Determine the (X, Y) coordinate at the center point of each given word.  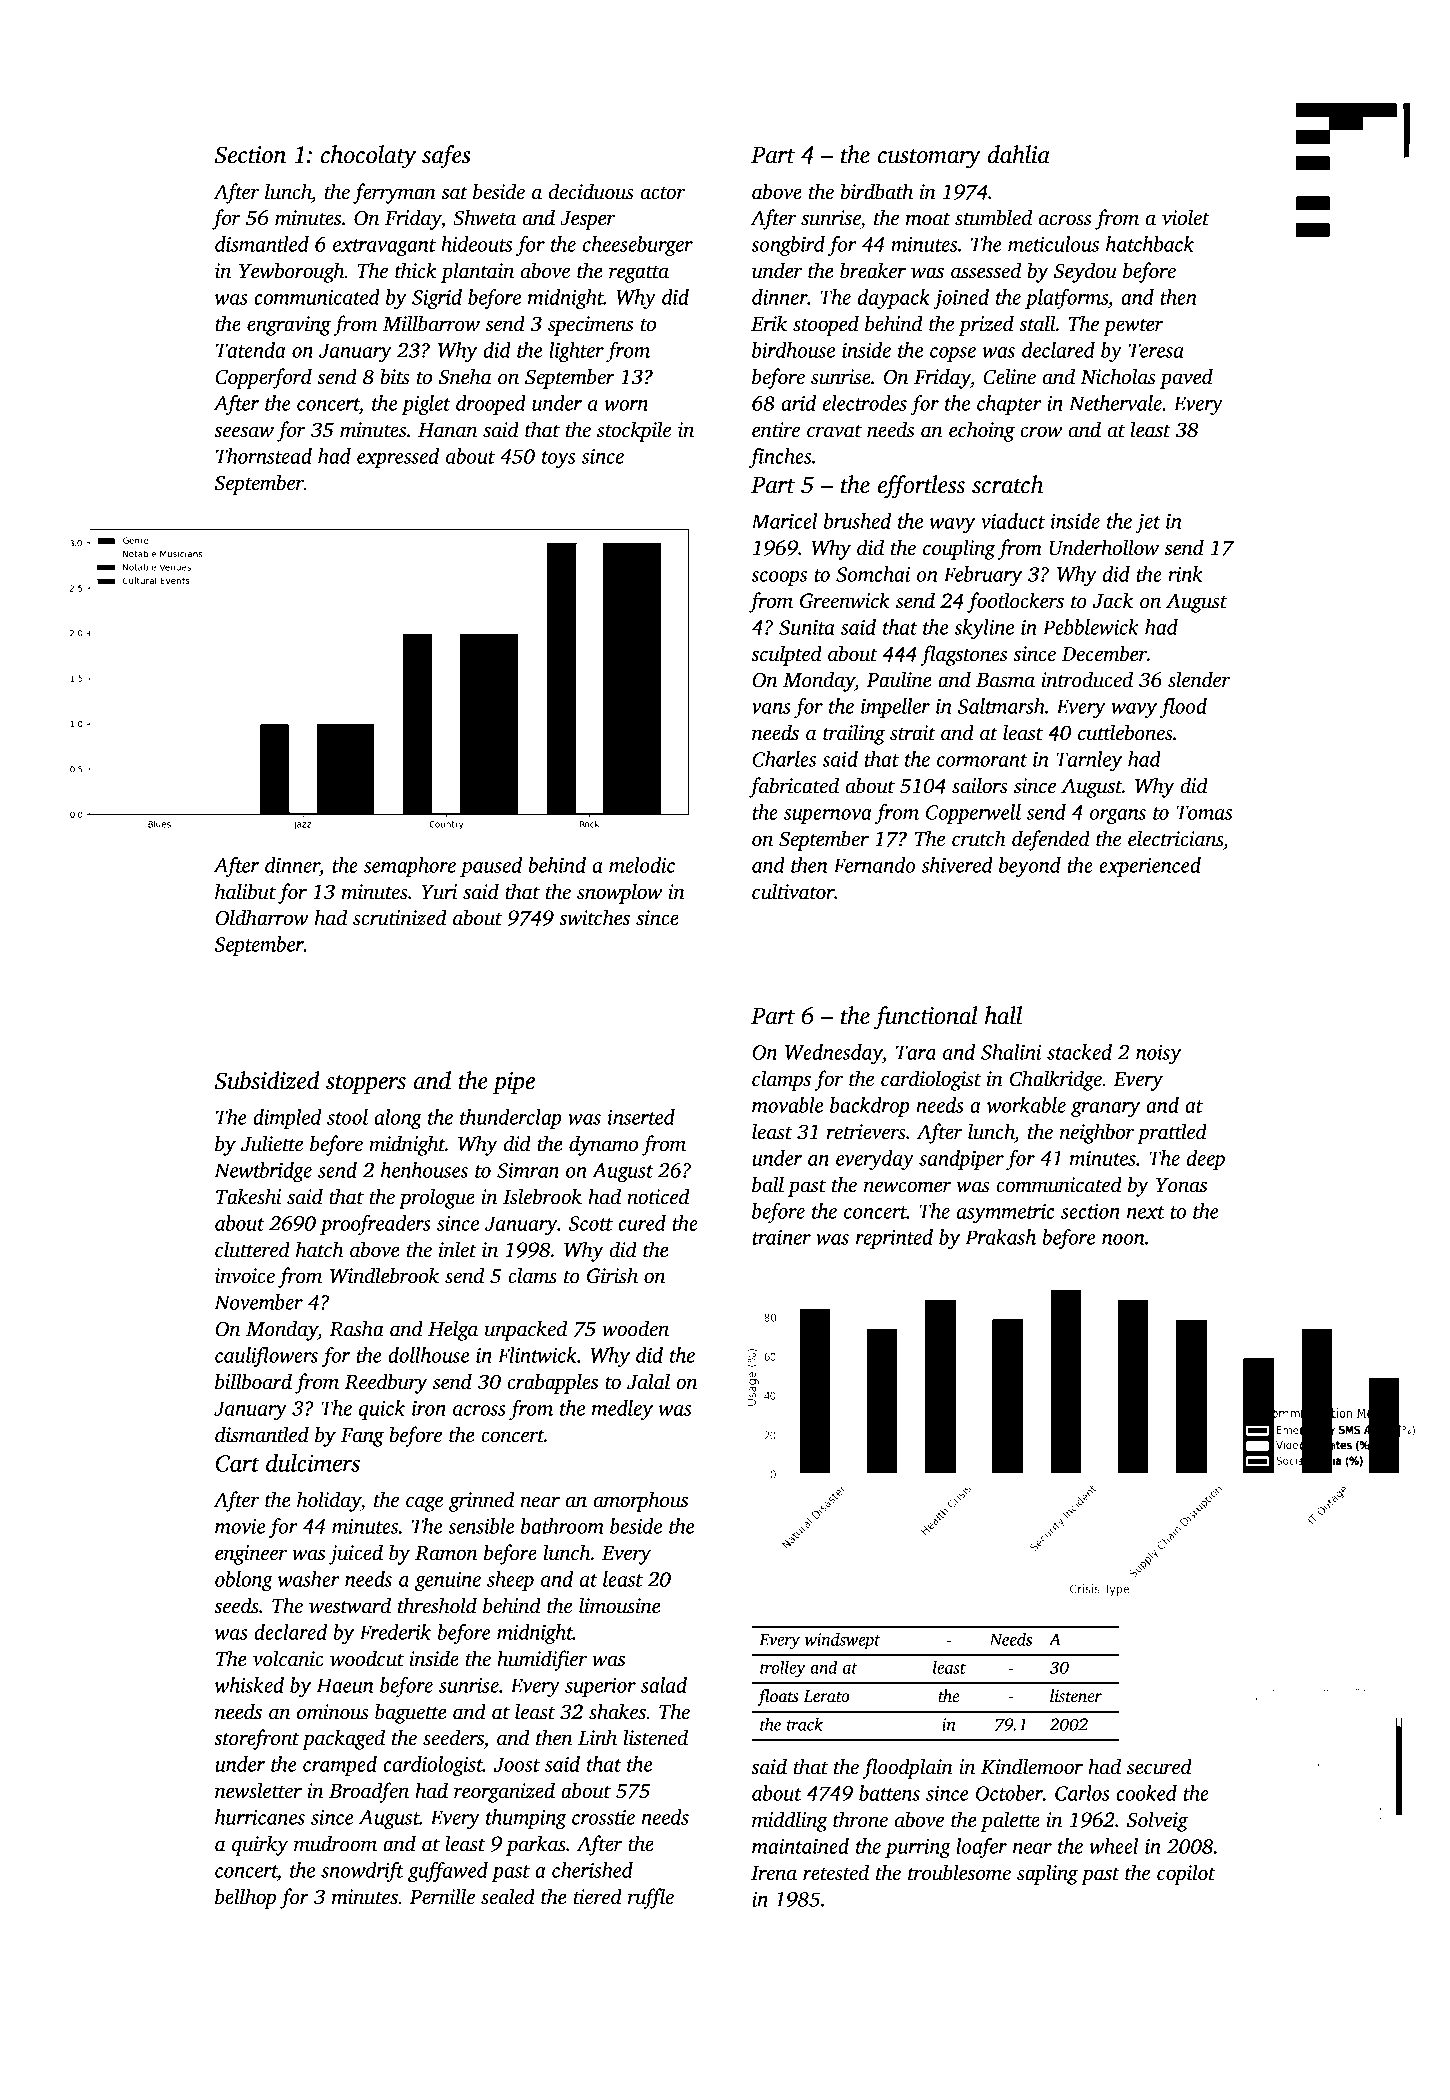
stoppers (366, 1085)
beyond (1030, 867)
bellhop (245, 1898)
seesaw (244, 432)
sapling (1047, 1874)
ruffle (651, 1898)
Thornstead (264, 456)
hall (1003, 1015)
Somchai (873, 574)
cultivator (793, 891)
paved (1186, 378)
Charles (784, 759)
